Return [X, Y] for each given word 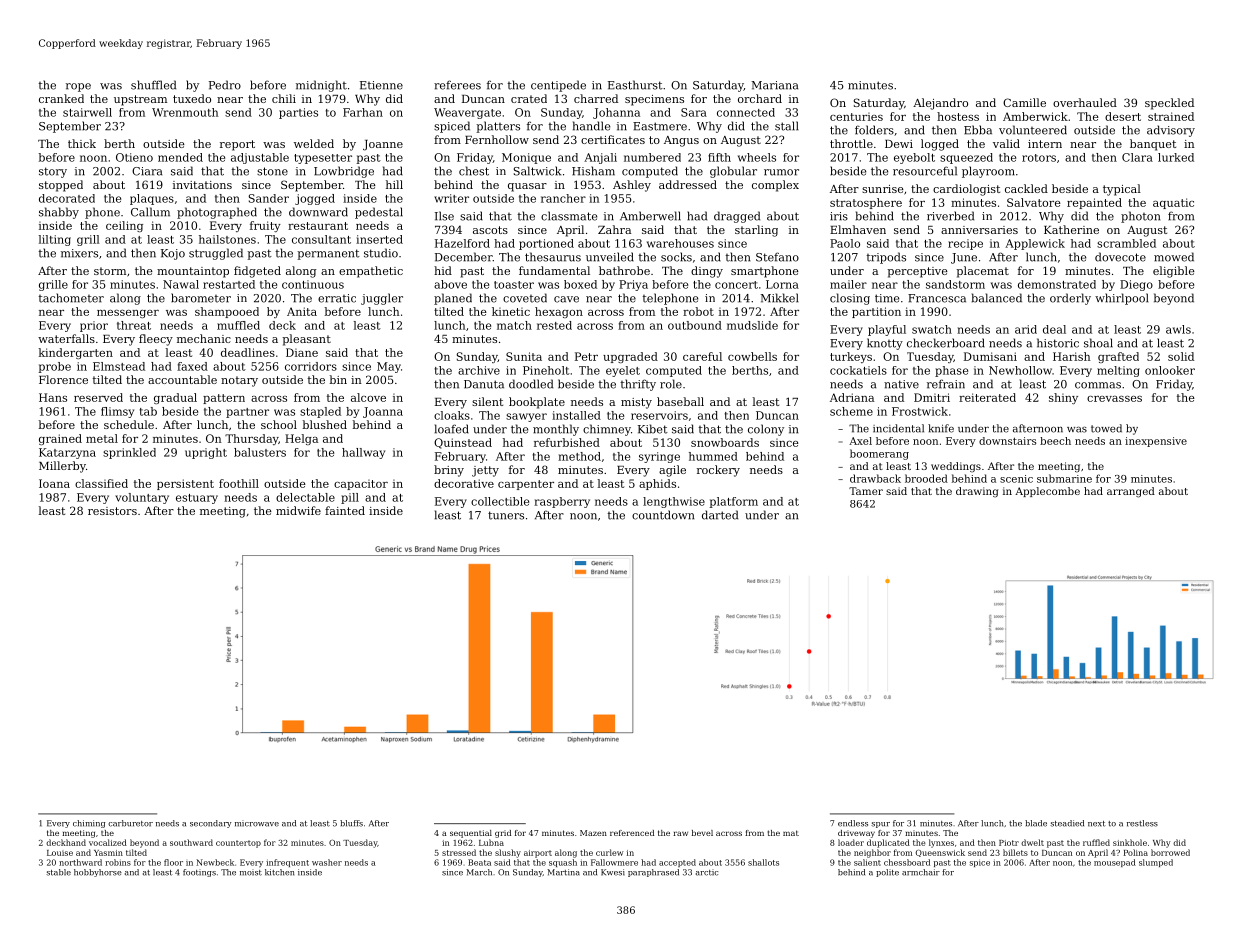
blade [1036, 823]
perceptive [917, 272]
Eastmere [660, 126]
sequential [471, 834]
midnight [321, 86]
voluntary [142, 498]
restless [1142, 823]
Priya [633, 285]
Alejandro [940, 104]
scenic [1016, 479]
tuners [506, 515]
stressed [459, 852]
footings [199, 873]
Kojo [173, 254]
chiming [89, 824]
